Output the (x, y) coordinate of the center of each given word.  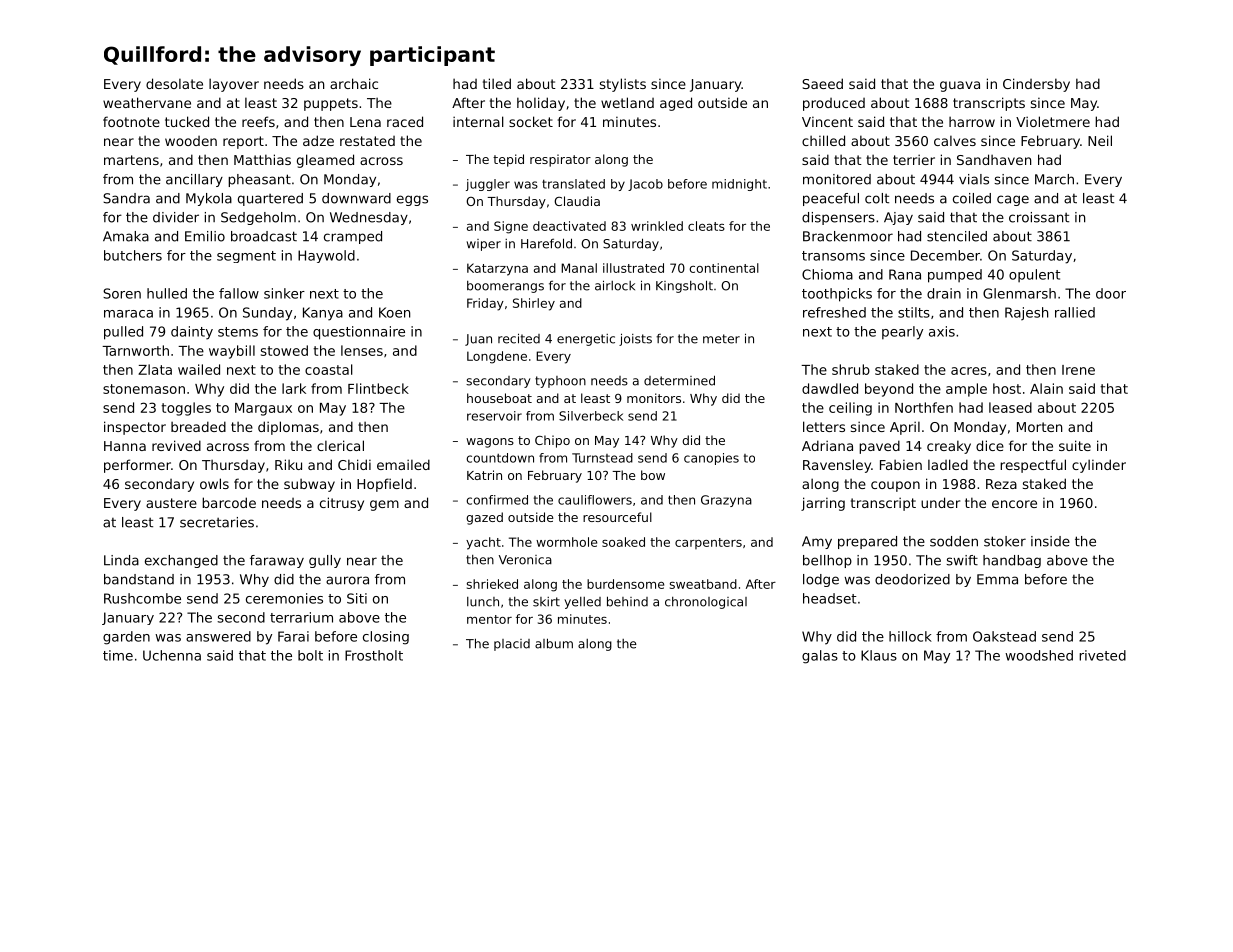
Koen (394, 312)
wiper (484, 245)
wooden (191, 141)
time (118, 655)
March (1054, 179)
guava (960, 86)
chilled (823, 140)
